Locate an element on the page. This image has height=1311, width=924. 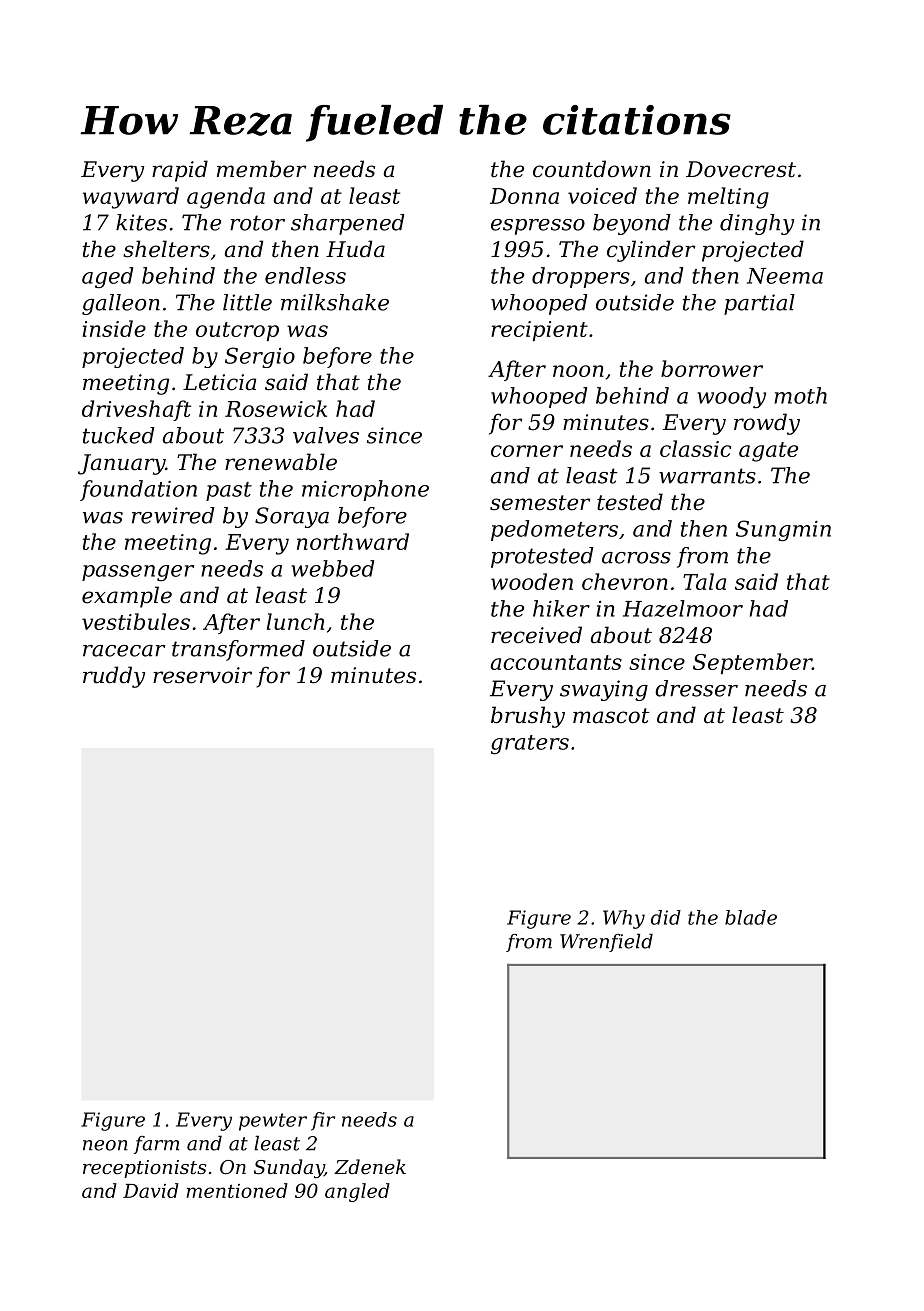
reservoir is located at coordinates (202, 675).
